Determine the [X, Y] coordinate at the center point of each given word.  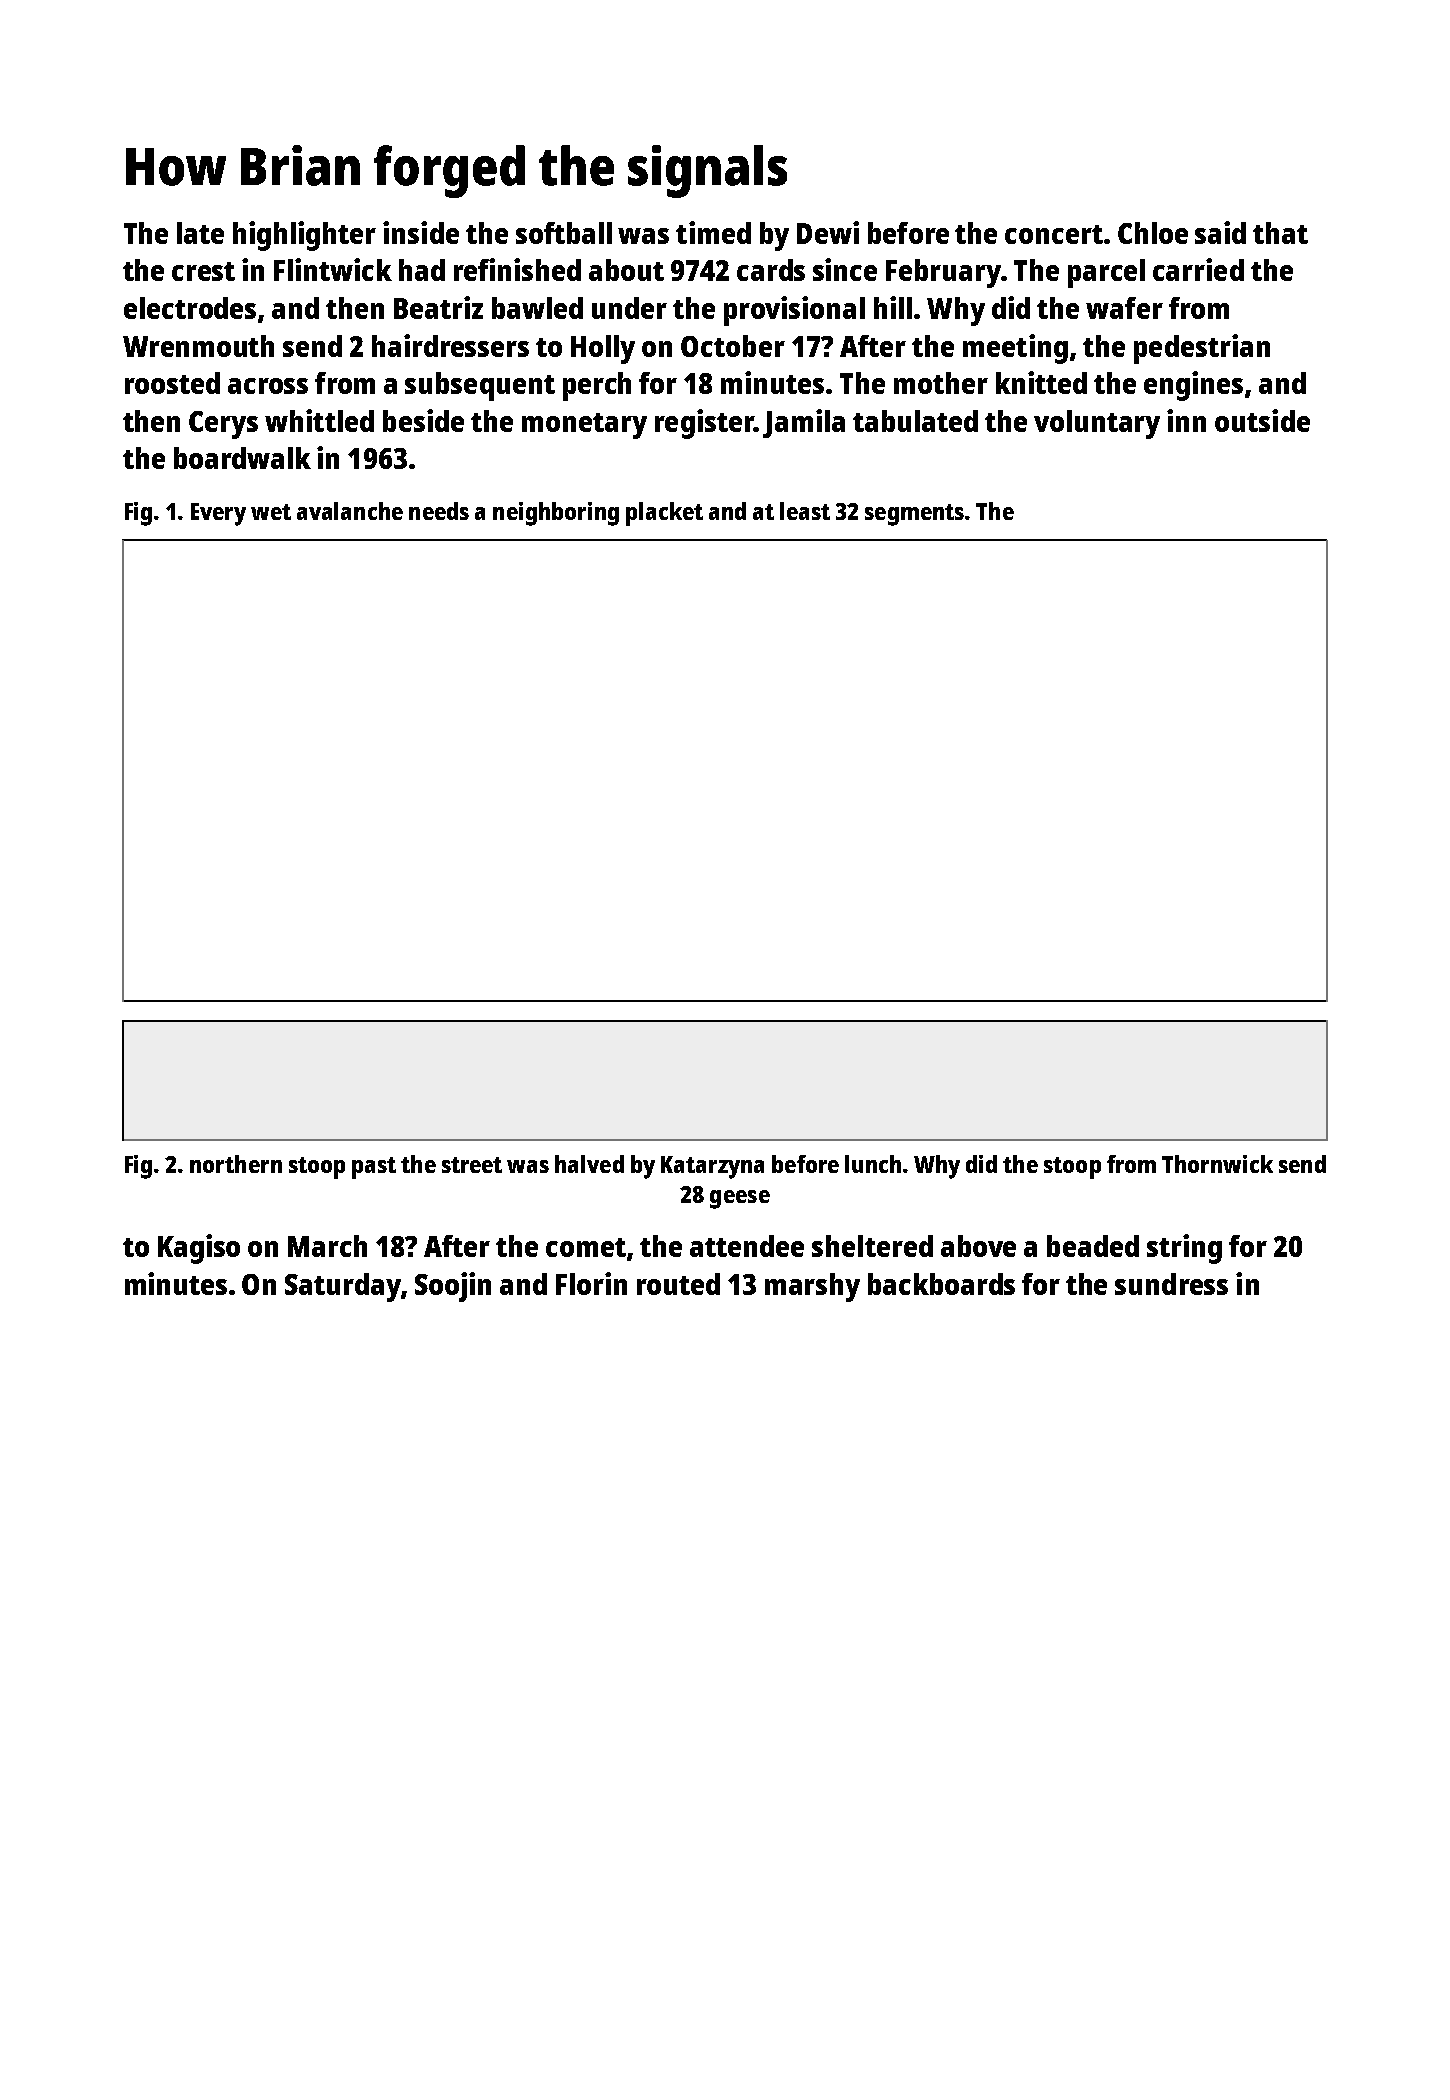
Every [218, 514]
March [327, 1246]
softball [564, 233]
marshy [812, 1287]
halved [589, 1164]
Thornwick [1217, 1164]
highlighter [304, 236]
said [1220, 232]
